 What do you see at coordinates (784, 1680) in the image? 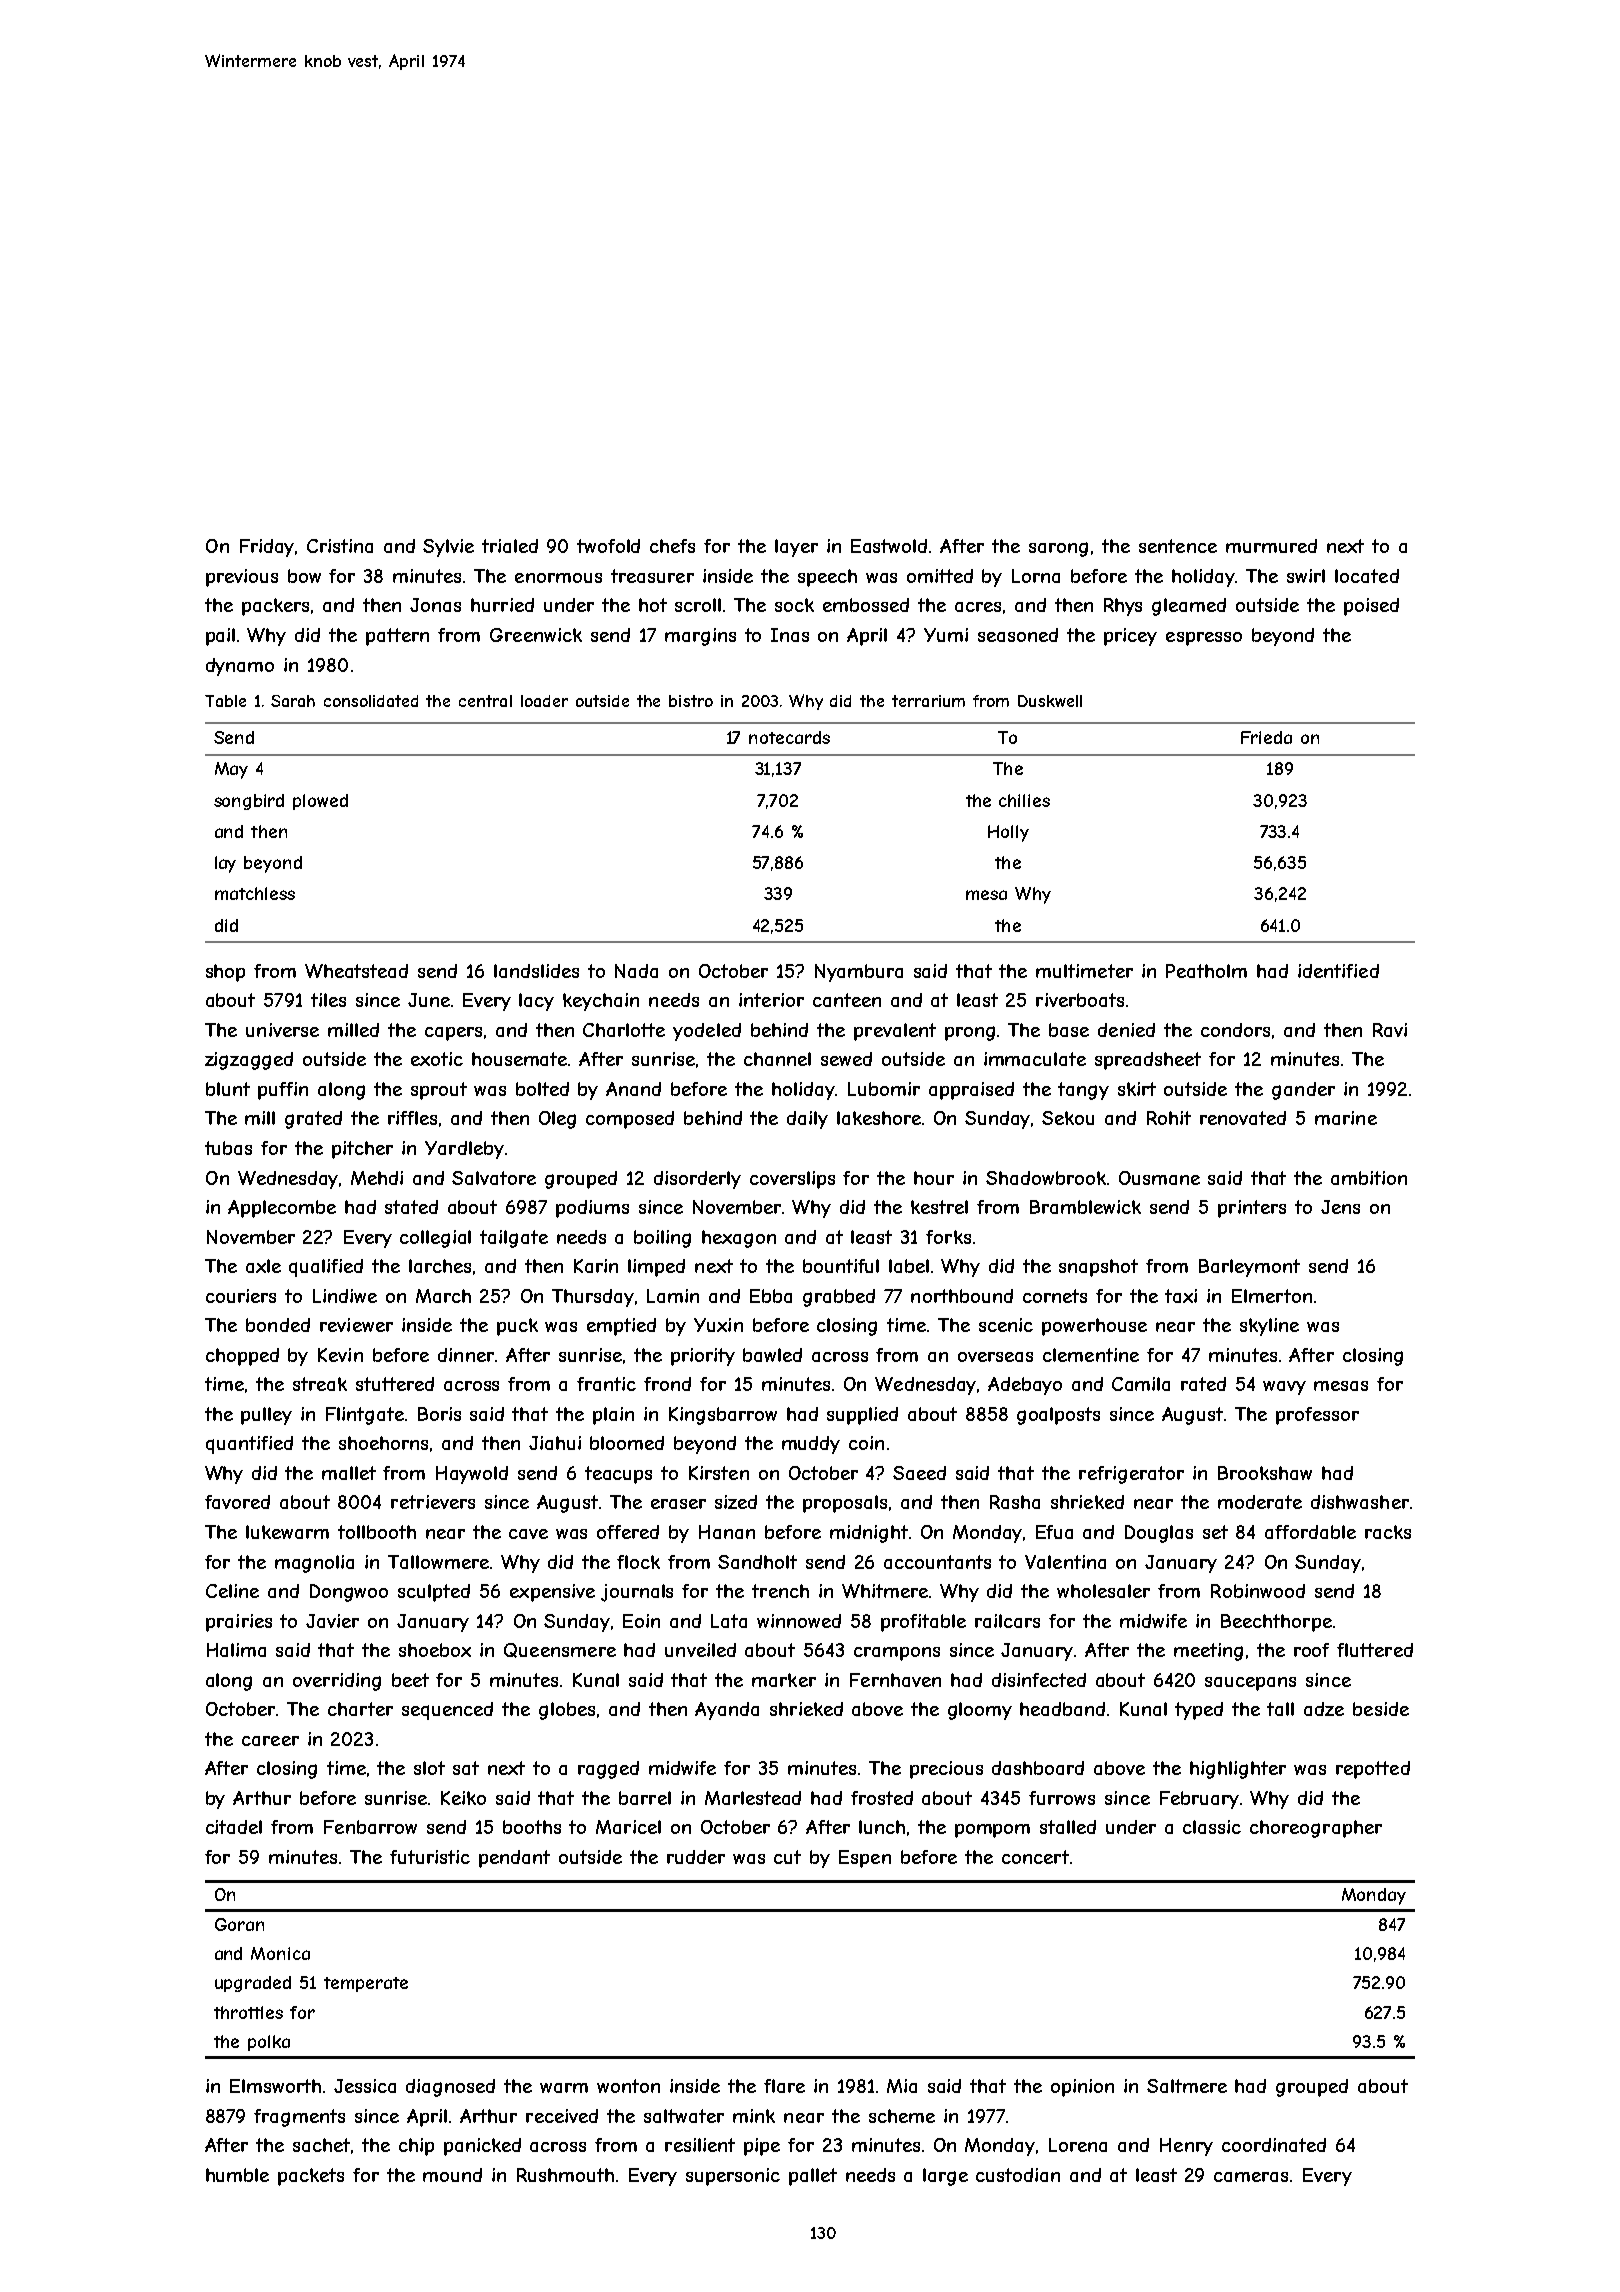
I see `marker` at bounding box center [784, 1680].
